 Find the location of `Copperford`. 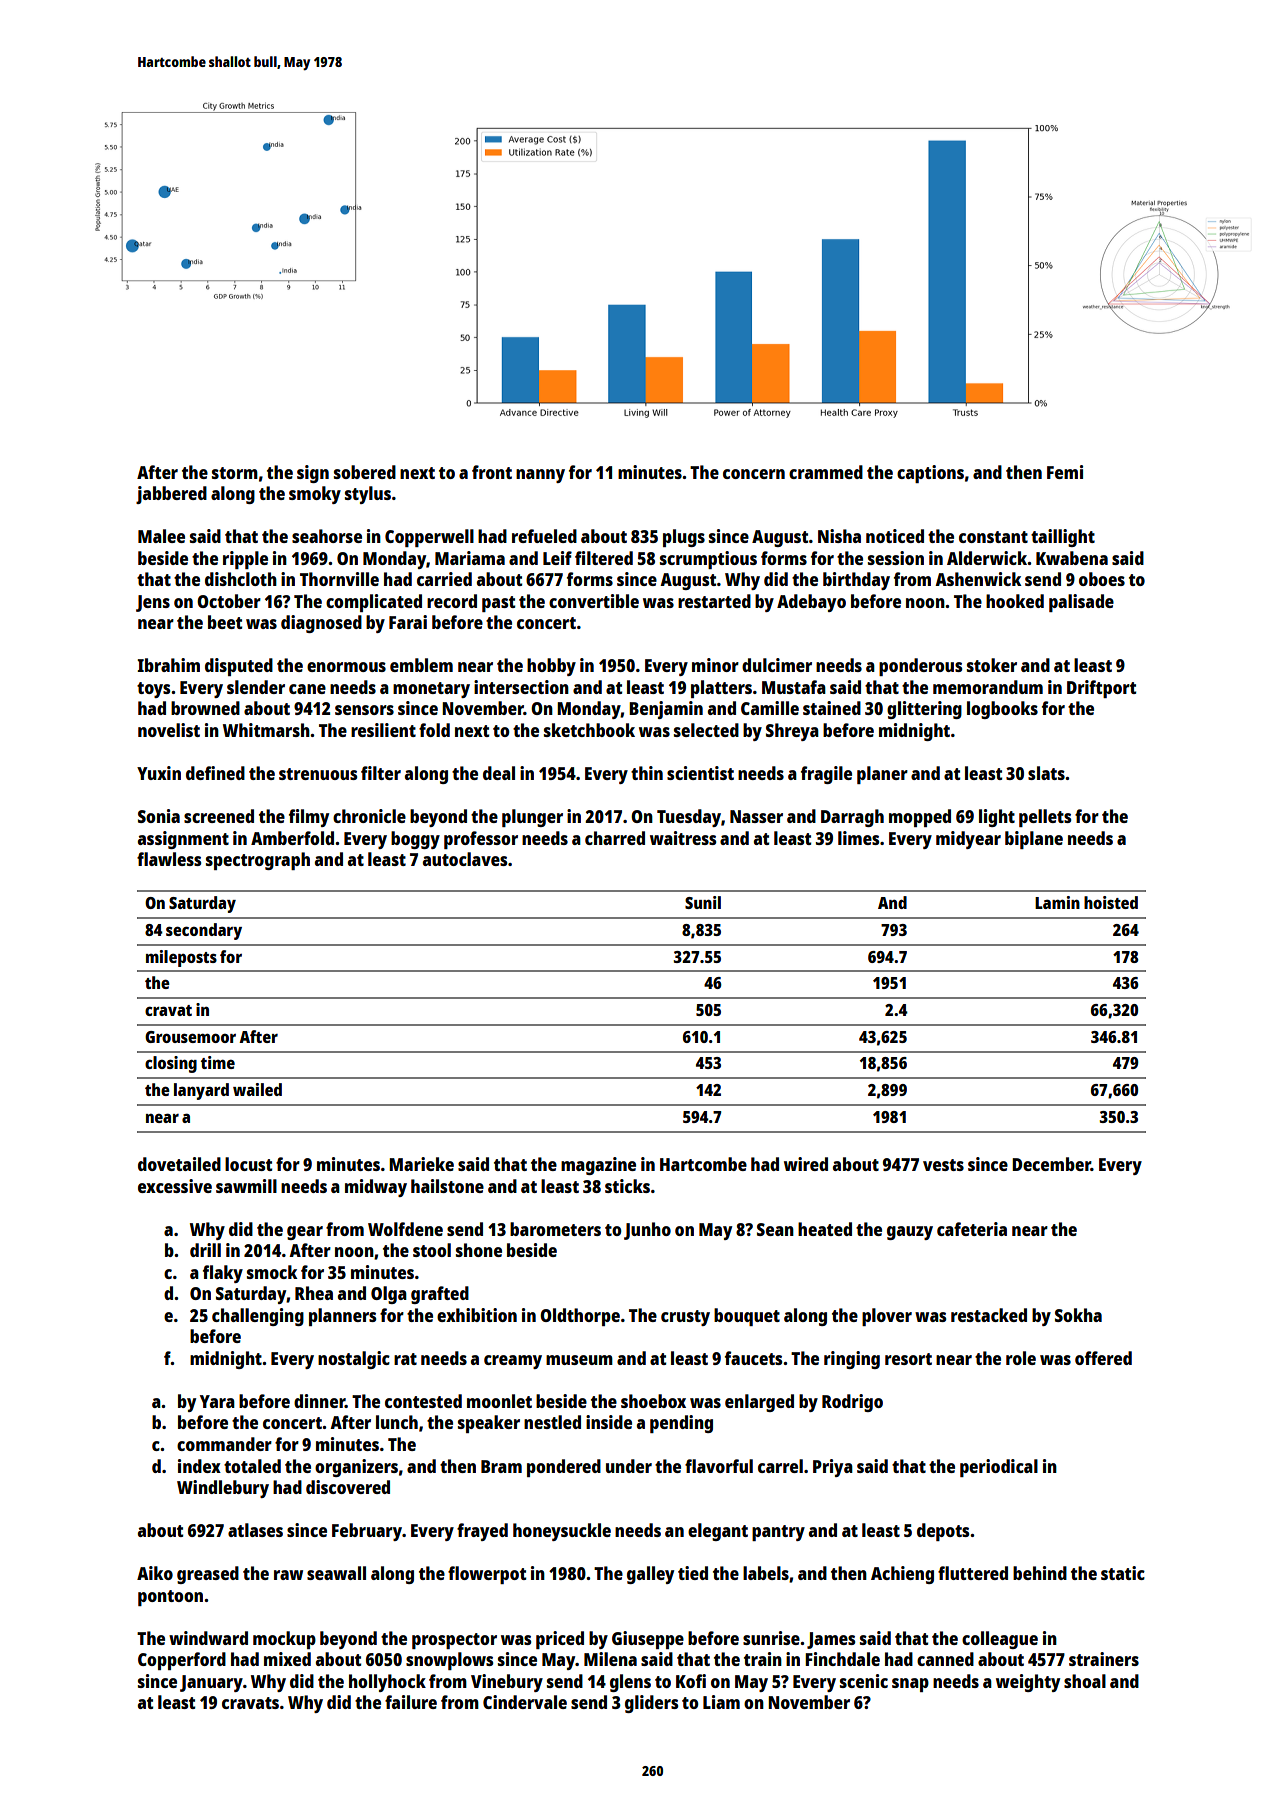

Copperford is located at coordinates (182, 1661).
